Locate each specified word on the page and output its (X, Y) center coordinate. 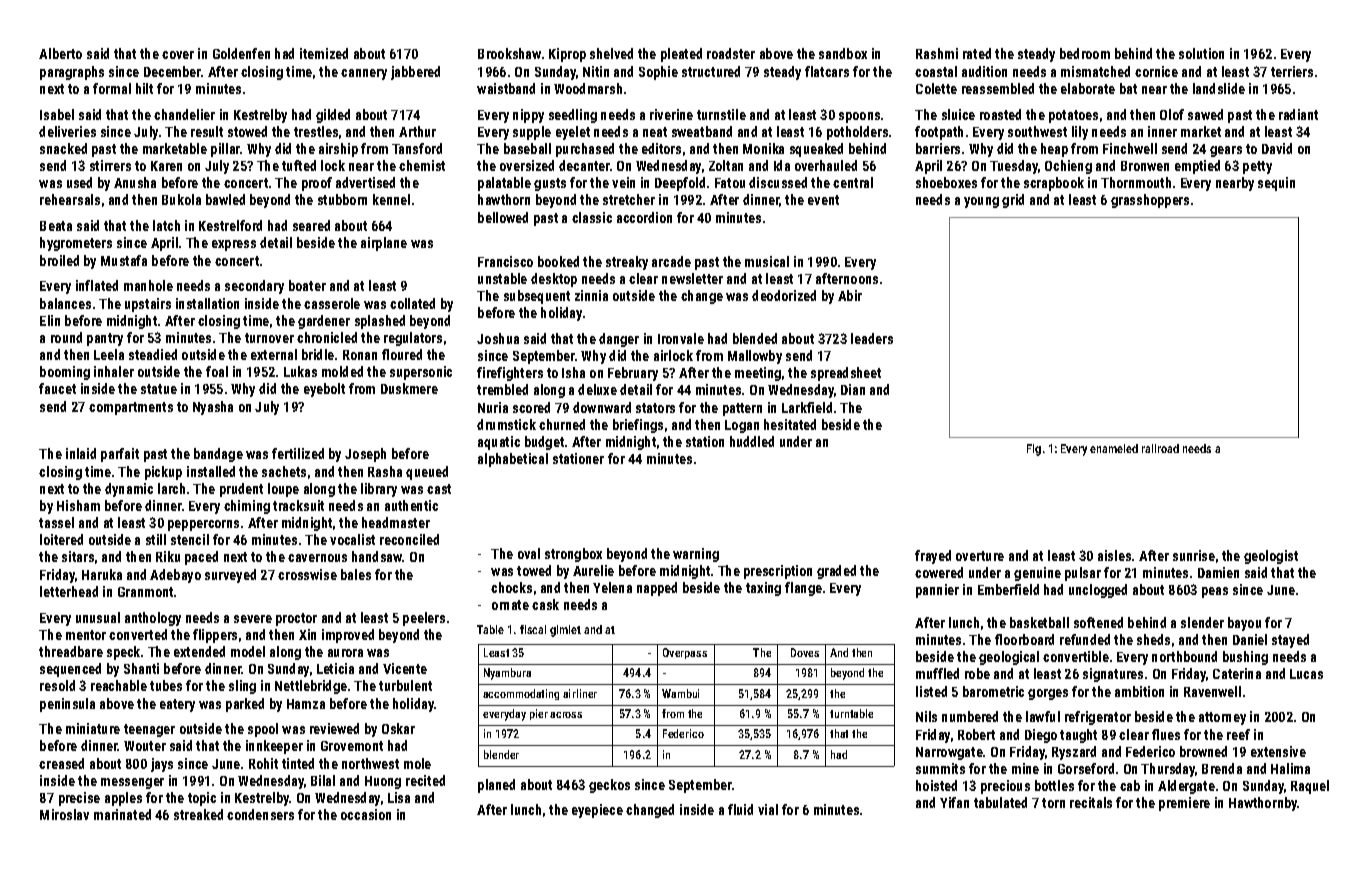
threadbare (71, 651)
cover (178, 55)
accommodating (521, 694)
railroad (1160, 448)
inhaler (114, 371)
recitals (1091, 802)
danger (619, 340)
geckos (609, 786)
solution (1201, 53)
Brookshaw (509, 53)
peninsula (67, 705)
